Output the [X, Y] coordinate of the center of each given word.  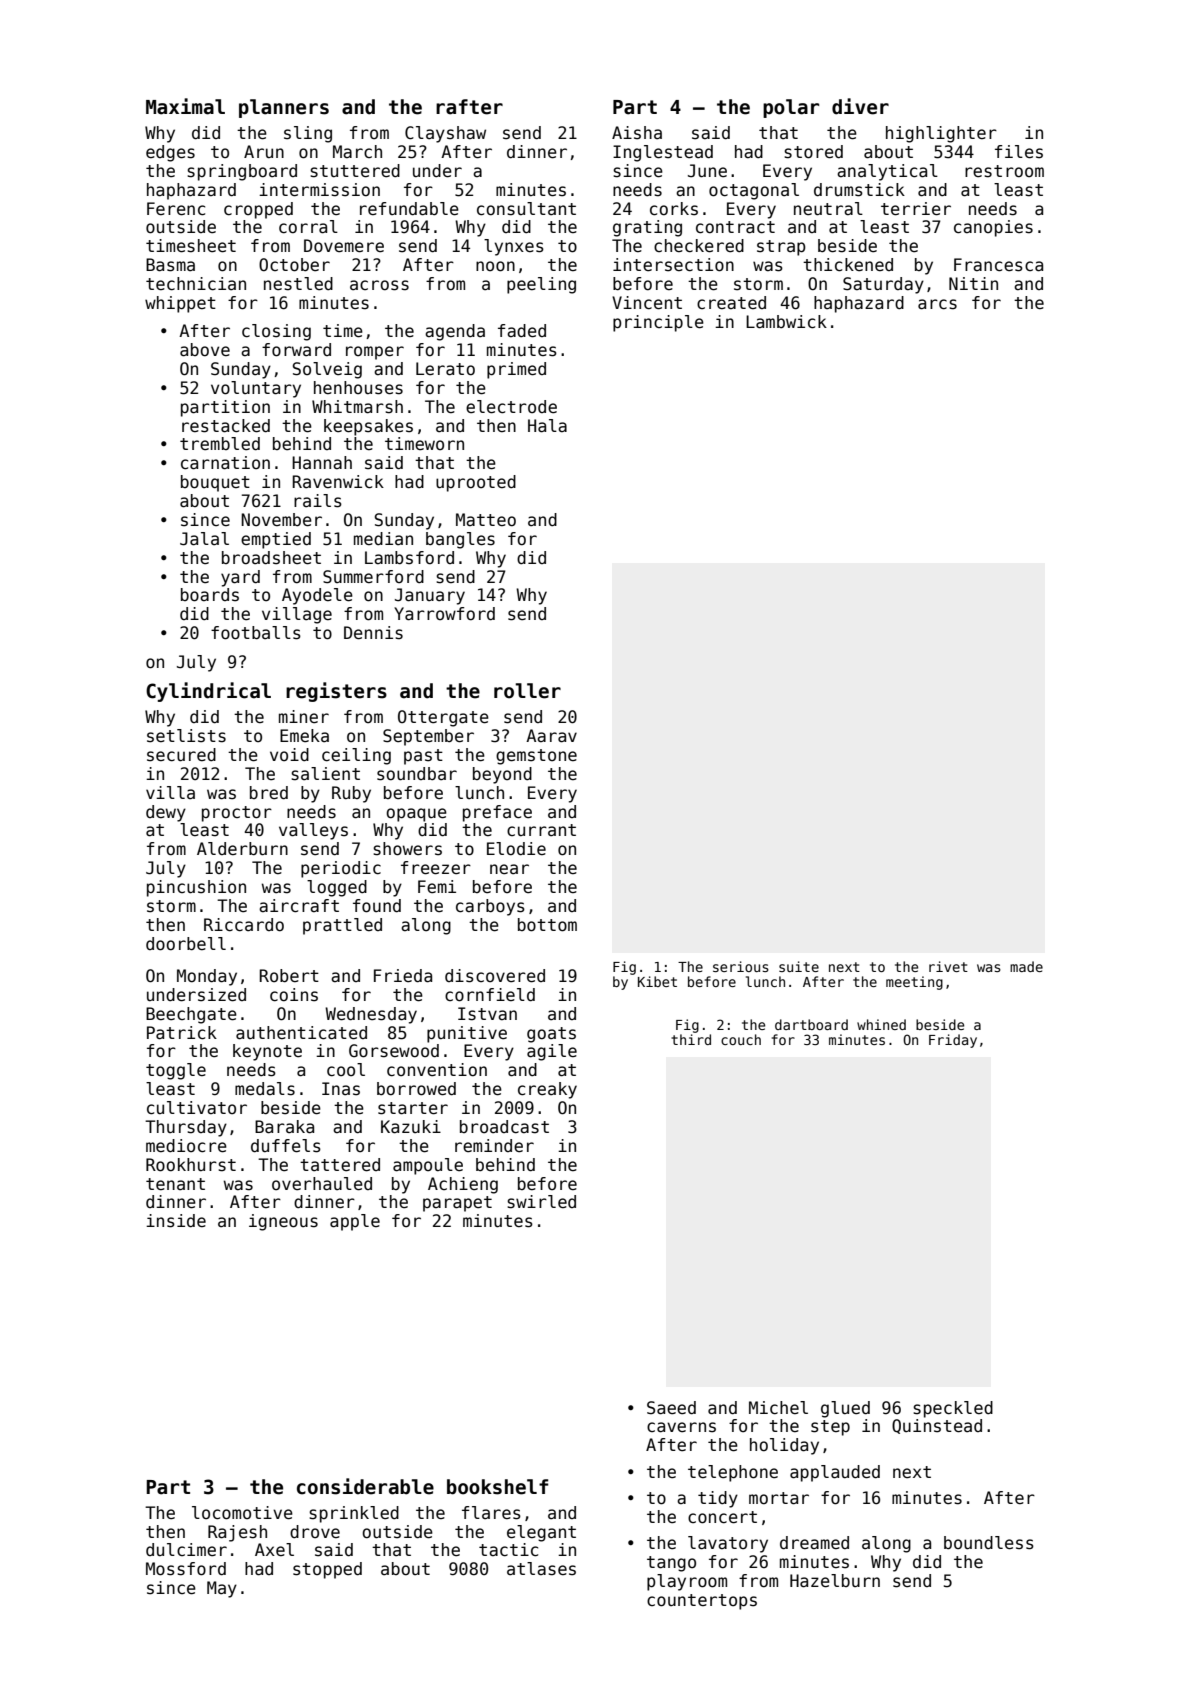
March [357, 152]
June [707, 171]
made [1026, 966]
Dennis [373, 633]
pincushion [196, 888]
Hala [547, 426]
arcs [937, 304]
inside [176, 1221]
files [1019, 152]
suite [799, 966]
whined [881, 1024]
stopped [327, 1570]
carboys [490, 907]
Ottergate [443, 718]
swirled [541, 1202]
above [205, 350]
